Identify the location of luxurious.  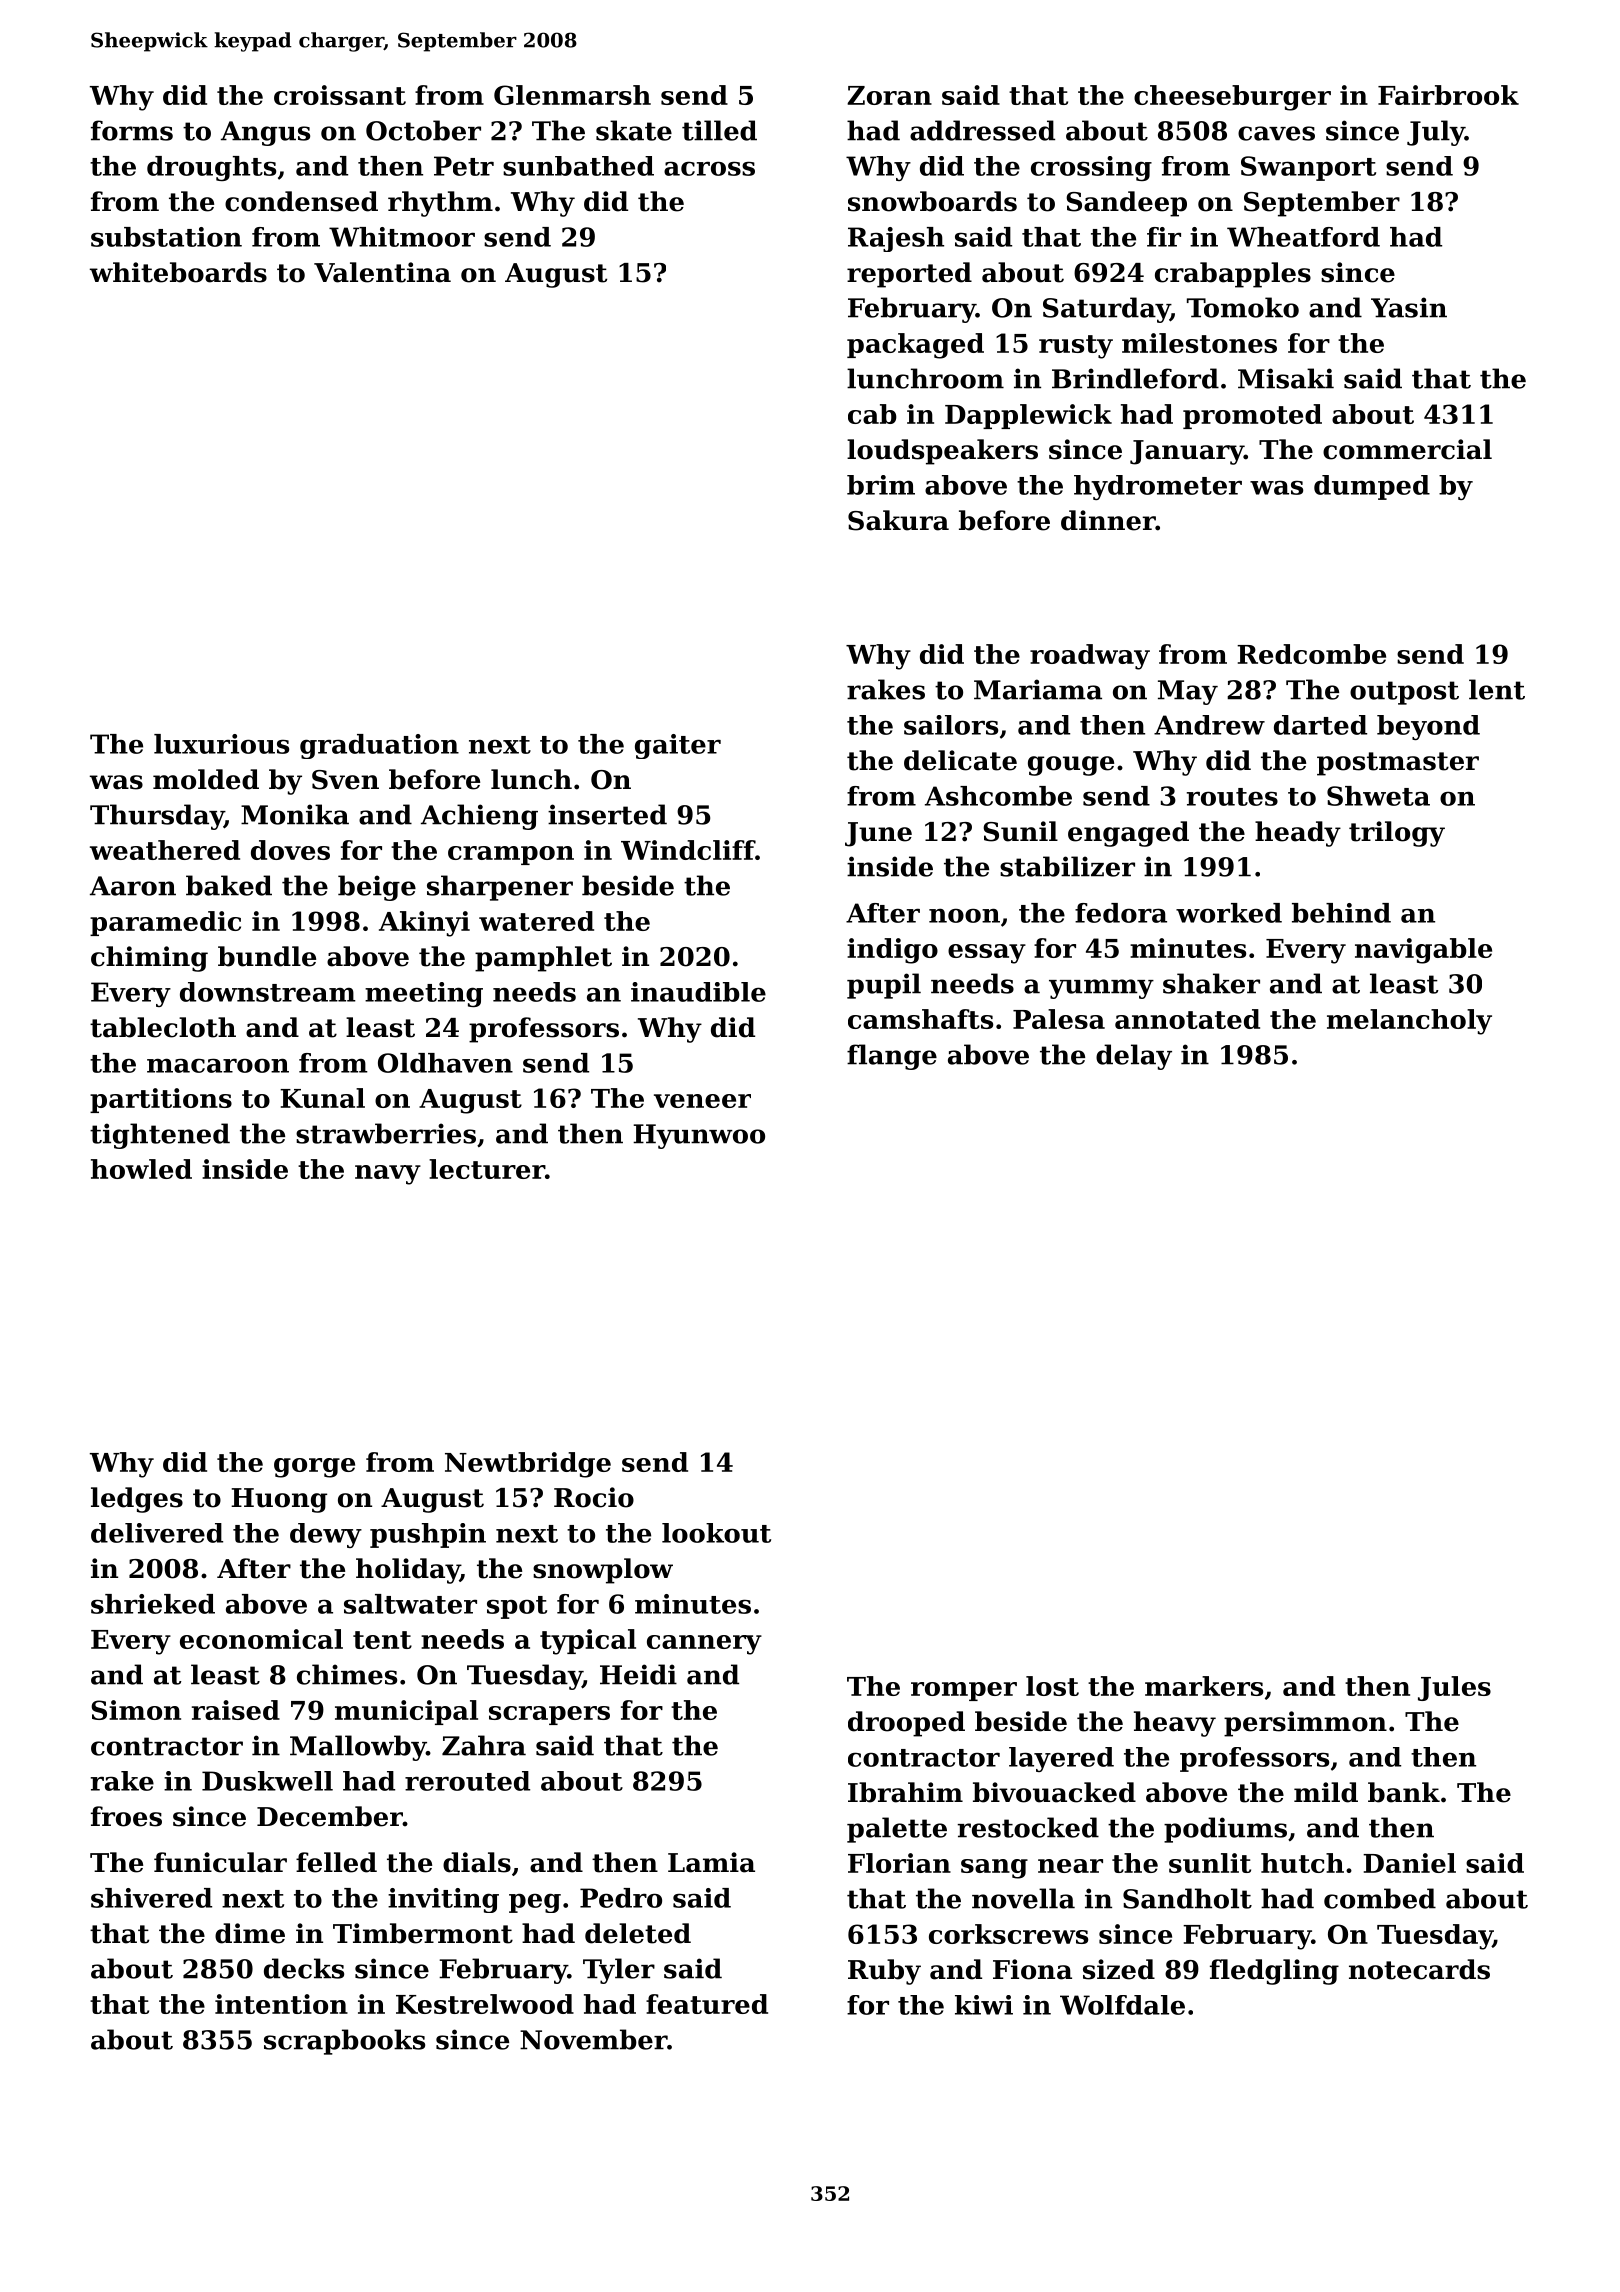
(221, 744).
